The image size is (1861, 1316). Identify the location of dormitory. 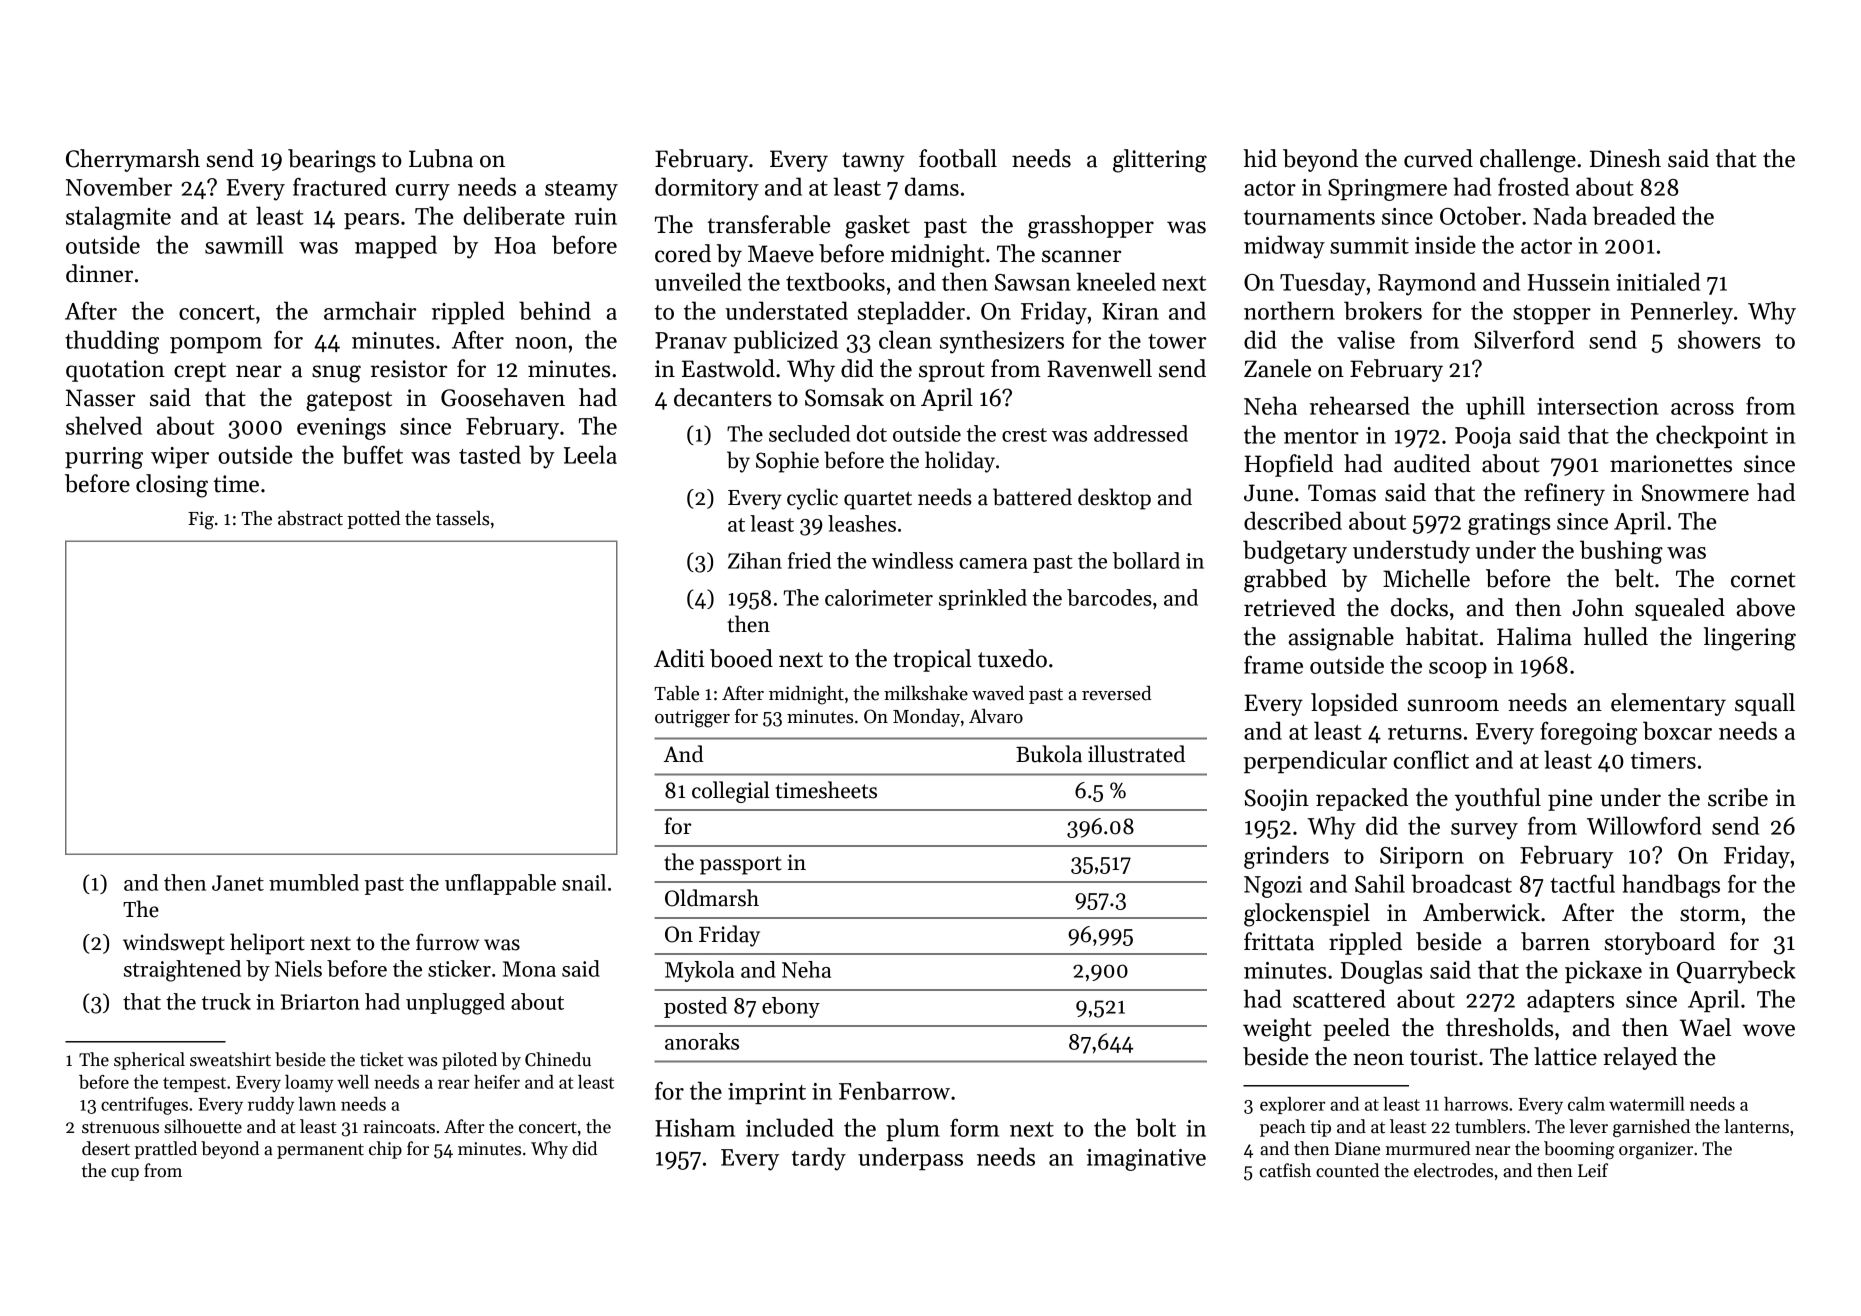
(707, 189).
